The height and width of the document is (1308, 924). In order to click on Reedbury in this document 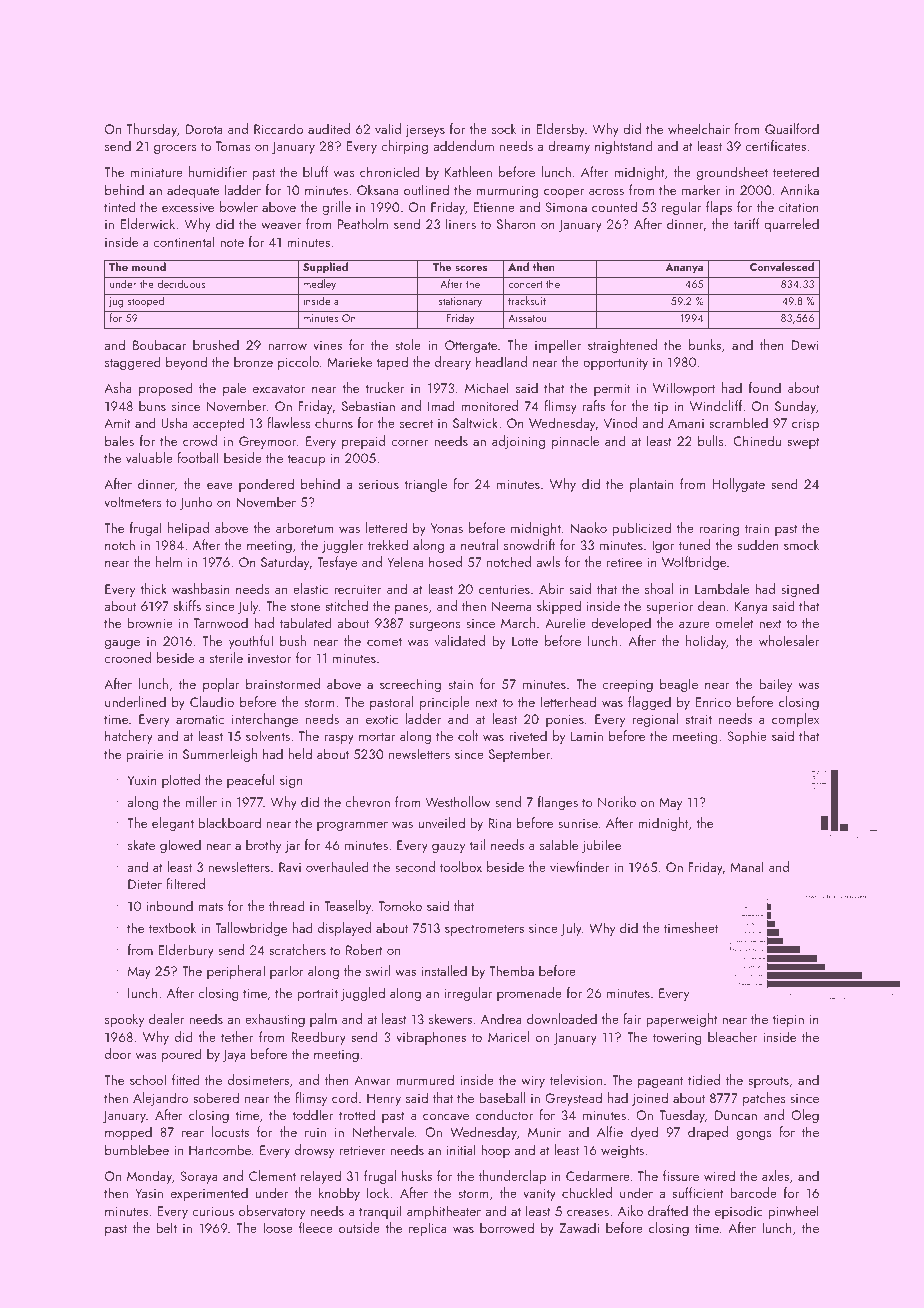, I will do `click(318, 1038)`.
